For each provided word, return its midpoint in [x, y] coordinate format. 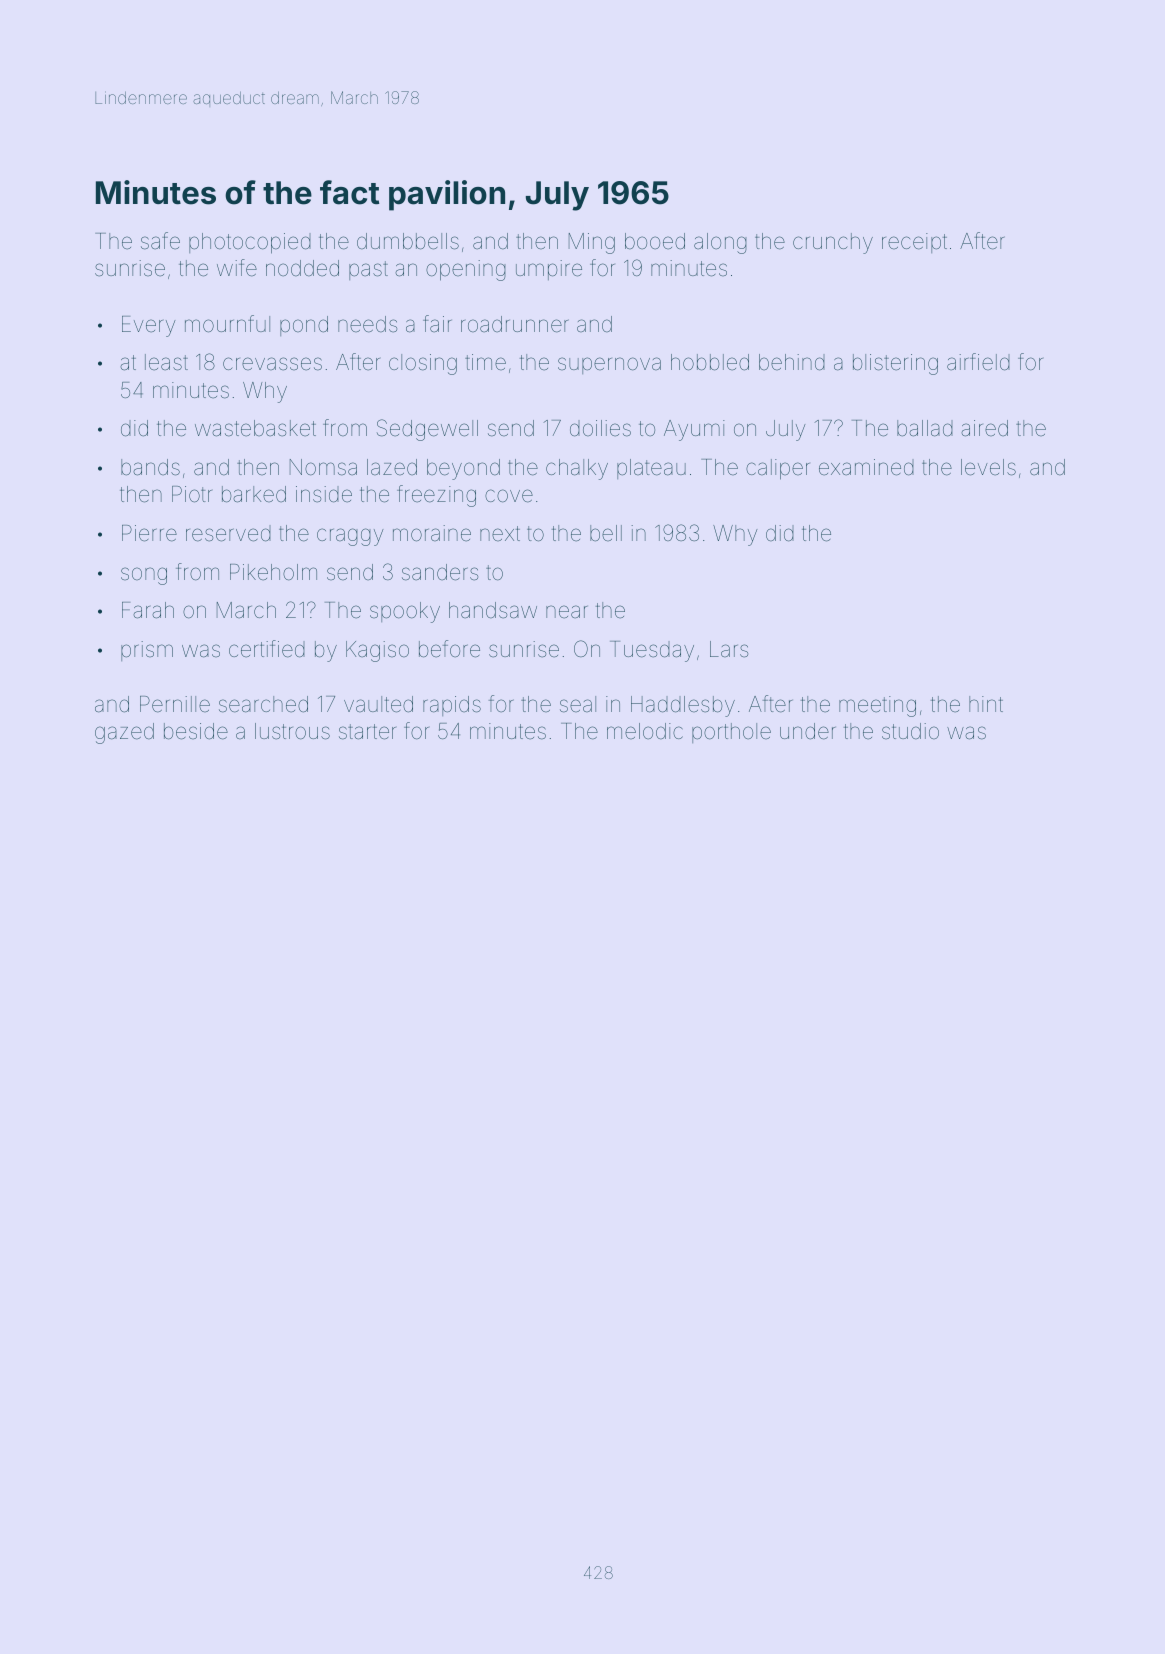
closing [423, 364]
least [166, 362]
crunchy [833, 243]
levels [988, 467]
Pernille [175, 704]
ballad [925, 428]
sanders [440, 572]
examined [866, 467]
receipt [914, 243]
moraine [432, 533]
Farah [148, 610]
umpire [549, 270]
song [144, 576]
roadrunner [515, 324]
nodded [302, 268]
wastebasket [255, 428]
